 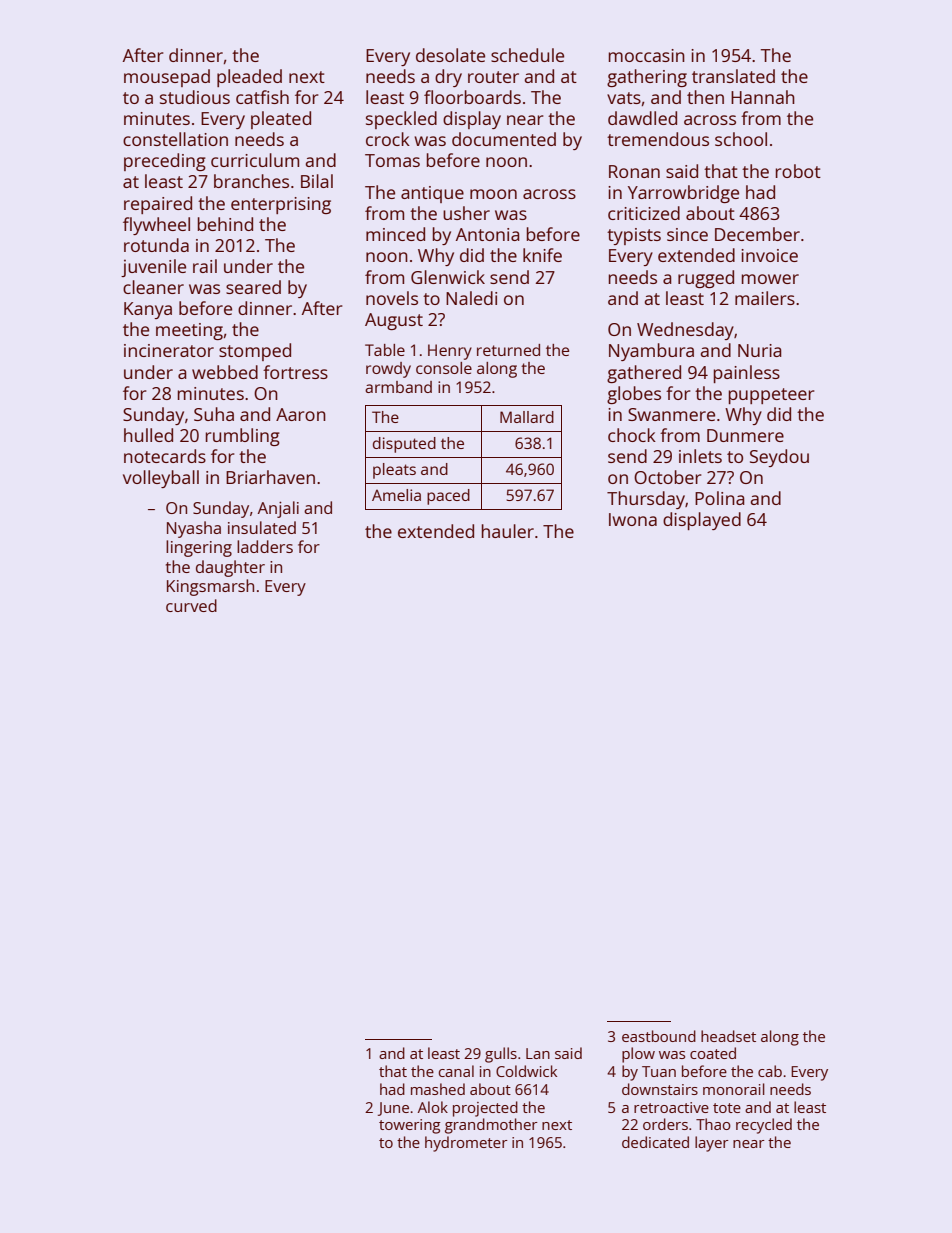 What do you see at coordinates (633, 519) in the document?
I see `Iwona` at bounding box center [633, 519].
